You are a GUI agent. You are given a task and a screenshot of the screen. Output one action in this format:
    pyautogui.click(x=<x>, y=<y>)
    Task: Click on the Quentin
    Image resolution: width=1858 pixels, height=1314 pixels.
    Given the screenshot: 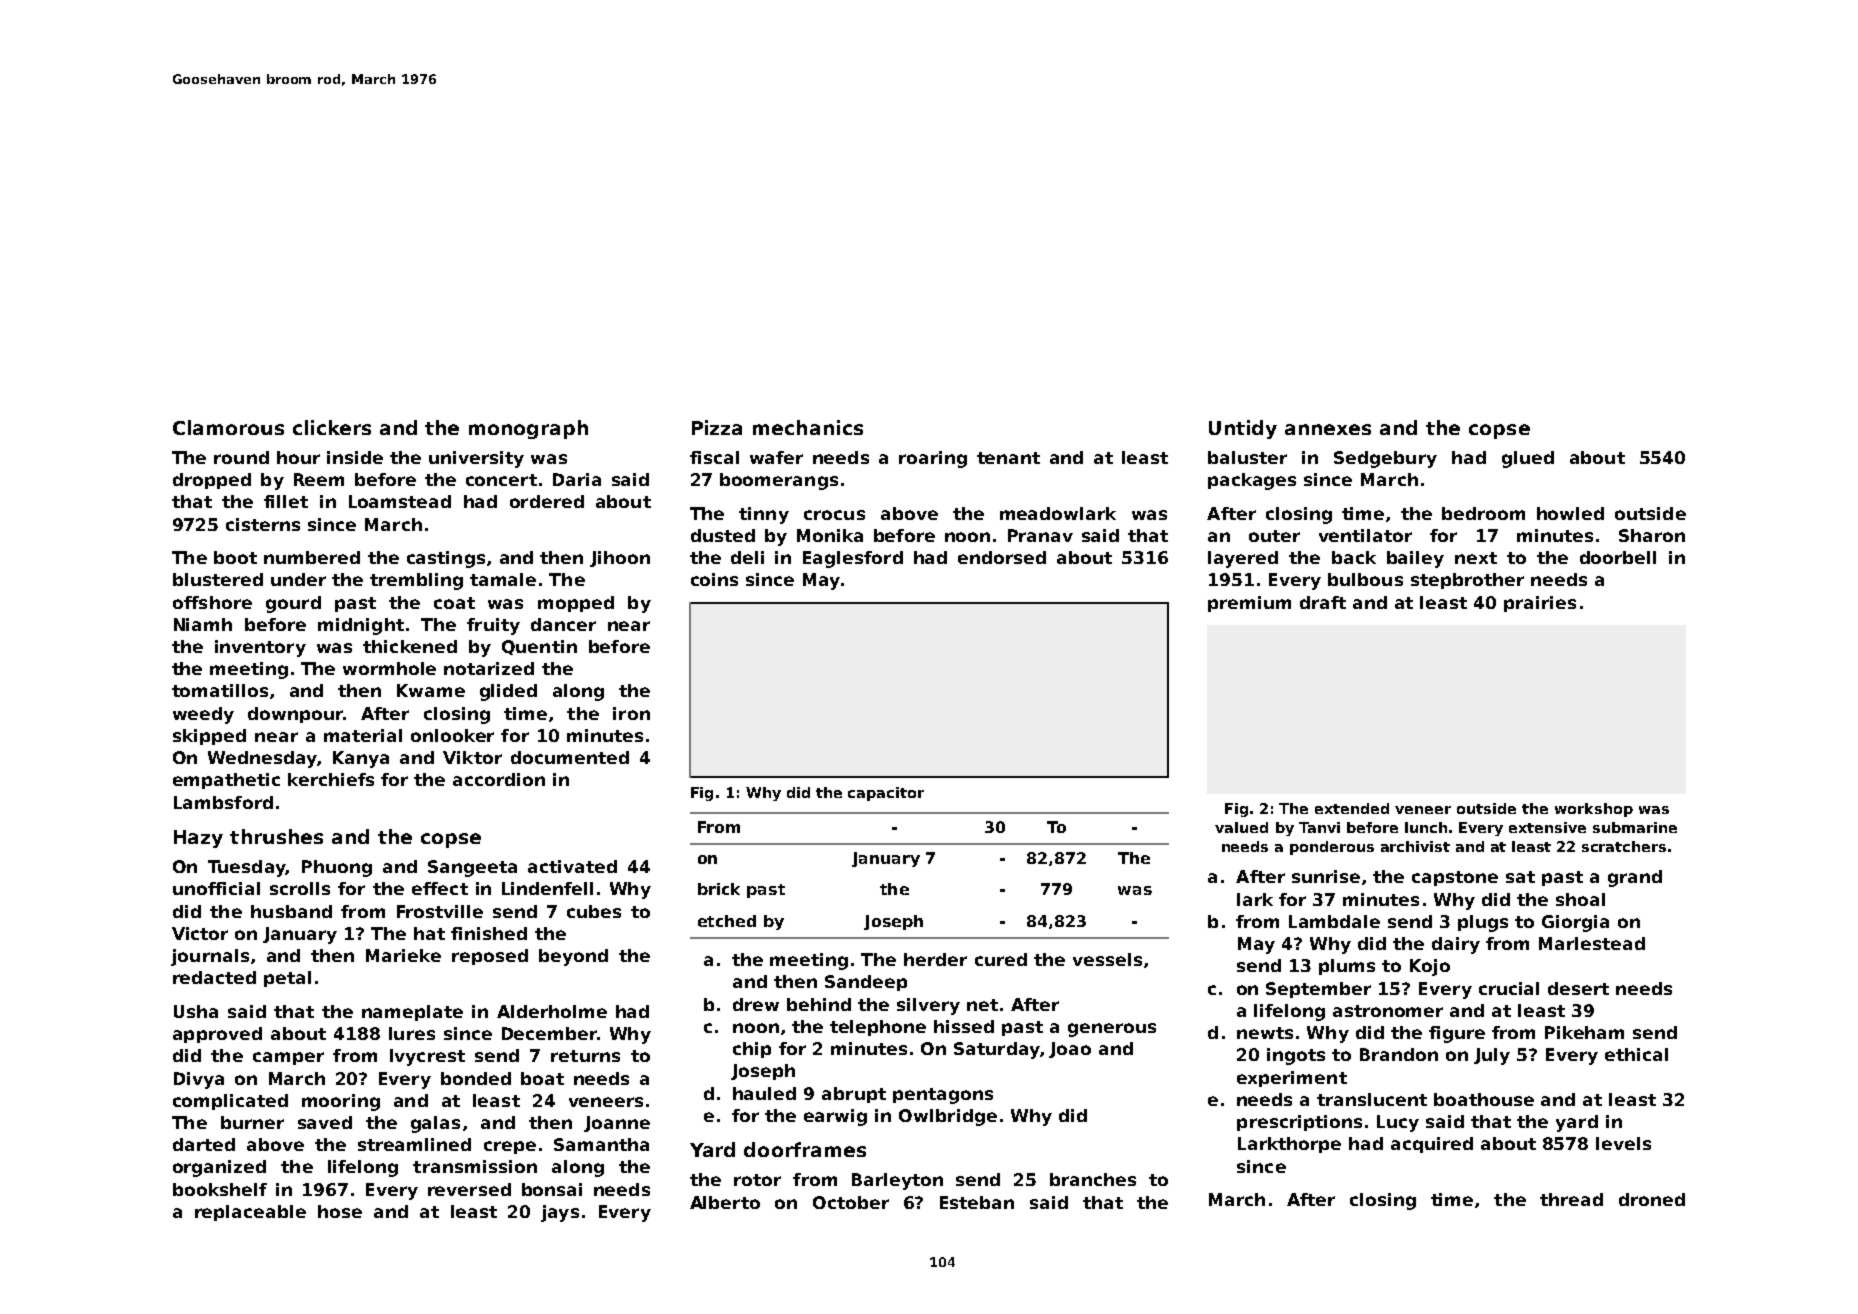 What is the action you would take?
    pyautogui.click(x=539, y=647)
